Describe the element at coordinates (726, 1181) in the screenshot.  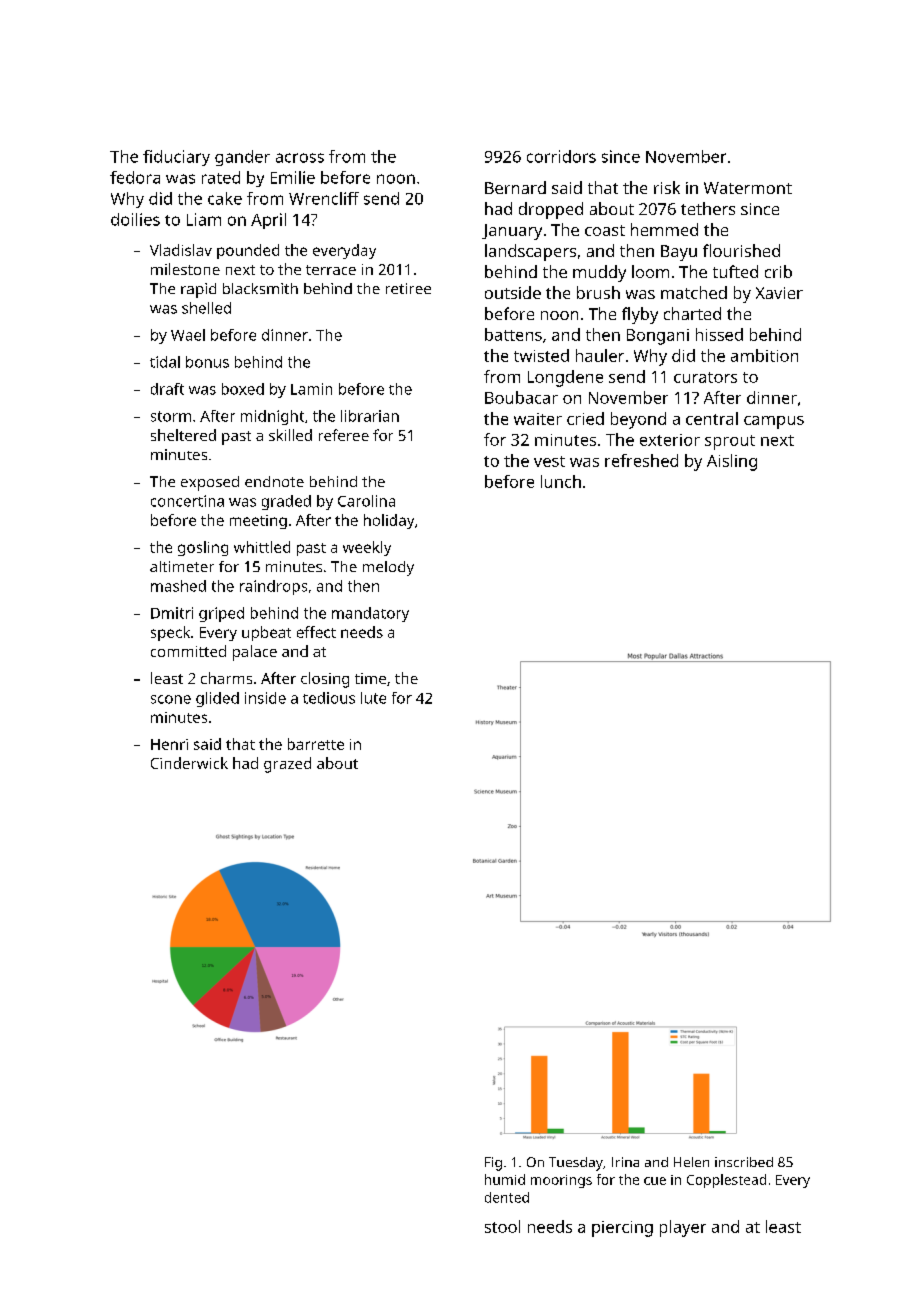
I see `Copplestead` at that location.
